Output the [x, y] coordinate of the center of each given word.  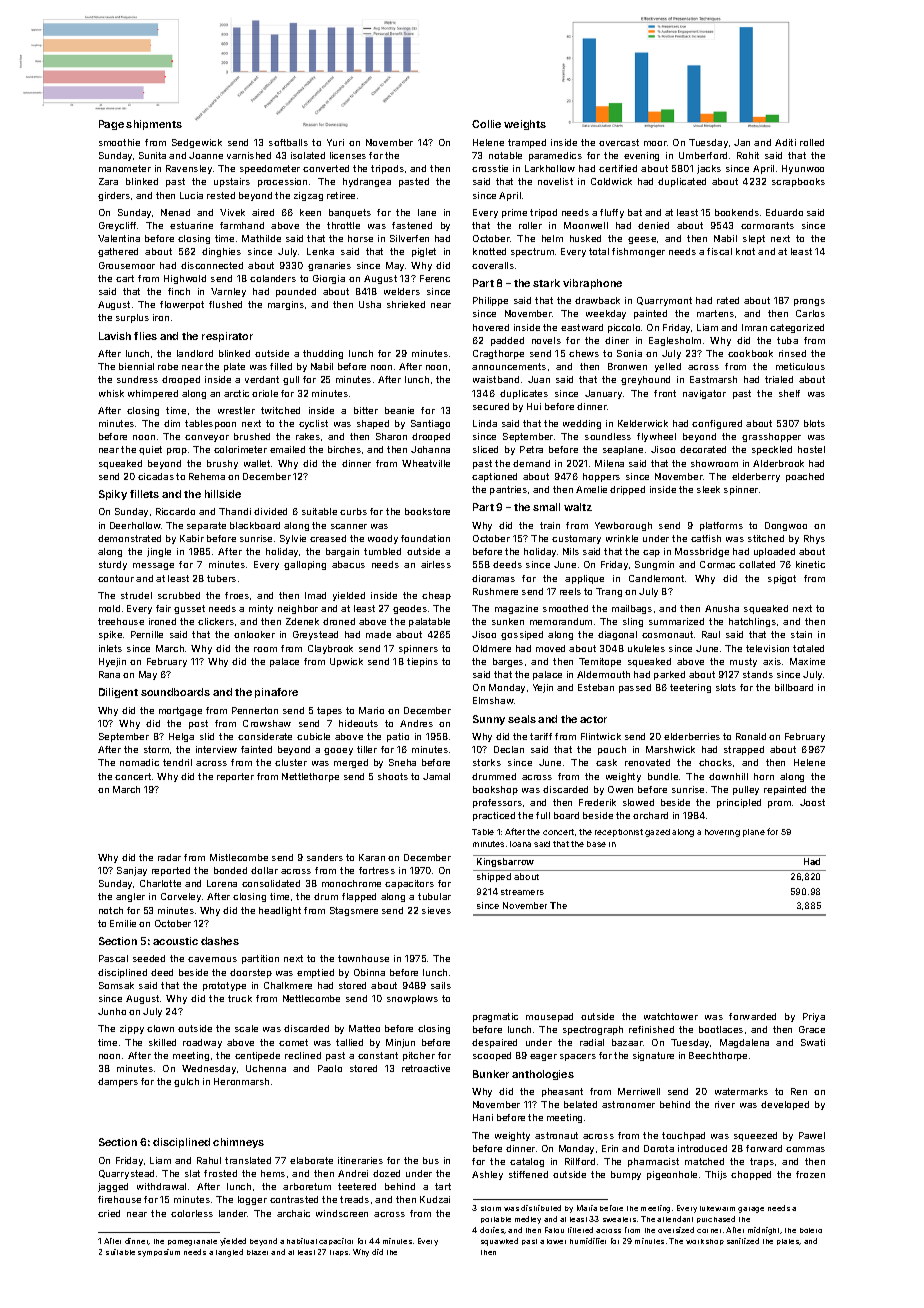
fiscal [719, 251]
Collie [486, 124]
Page [111, 125]
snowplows [412, 999]
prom [779, 804]
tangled [229, 1253]
